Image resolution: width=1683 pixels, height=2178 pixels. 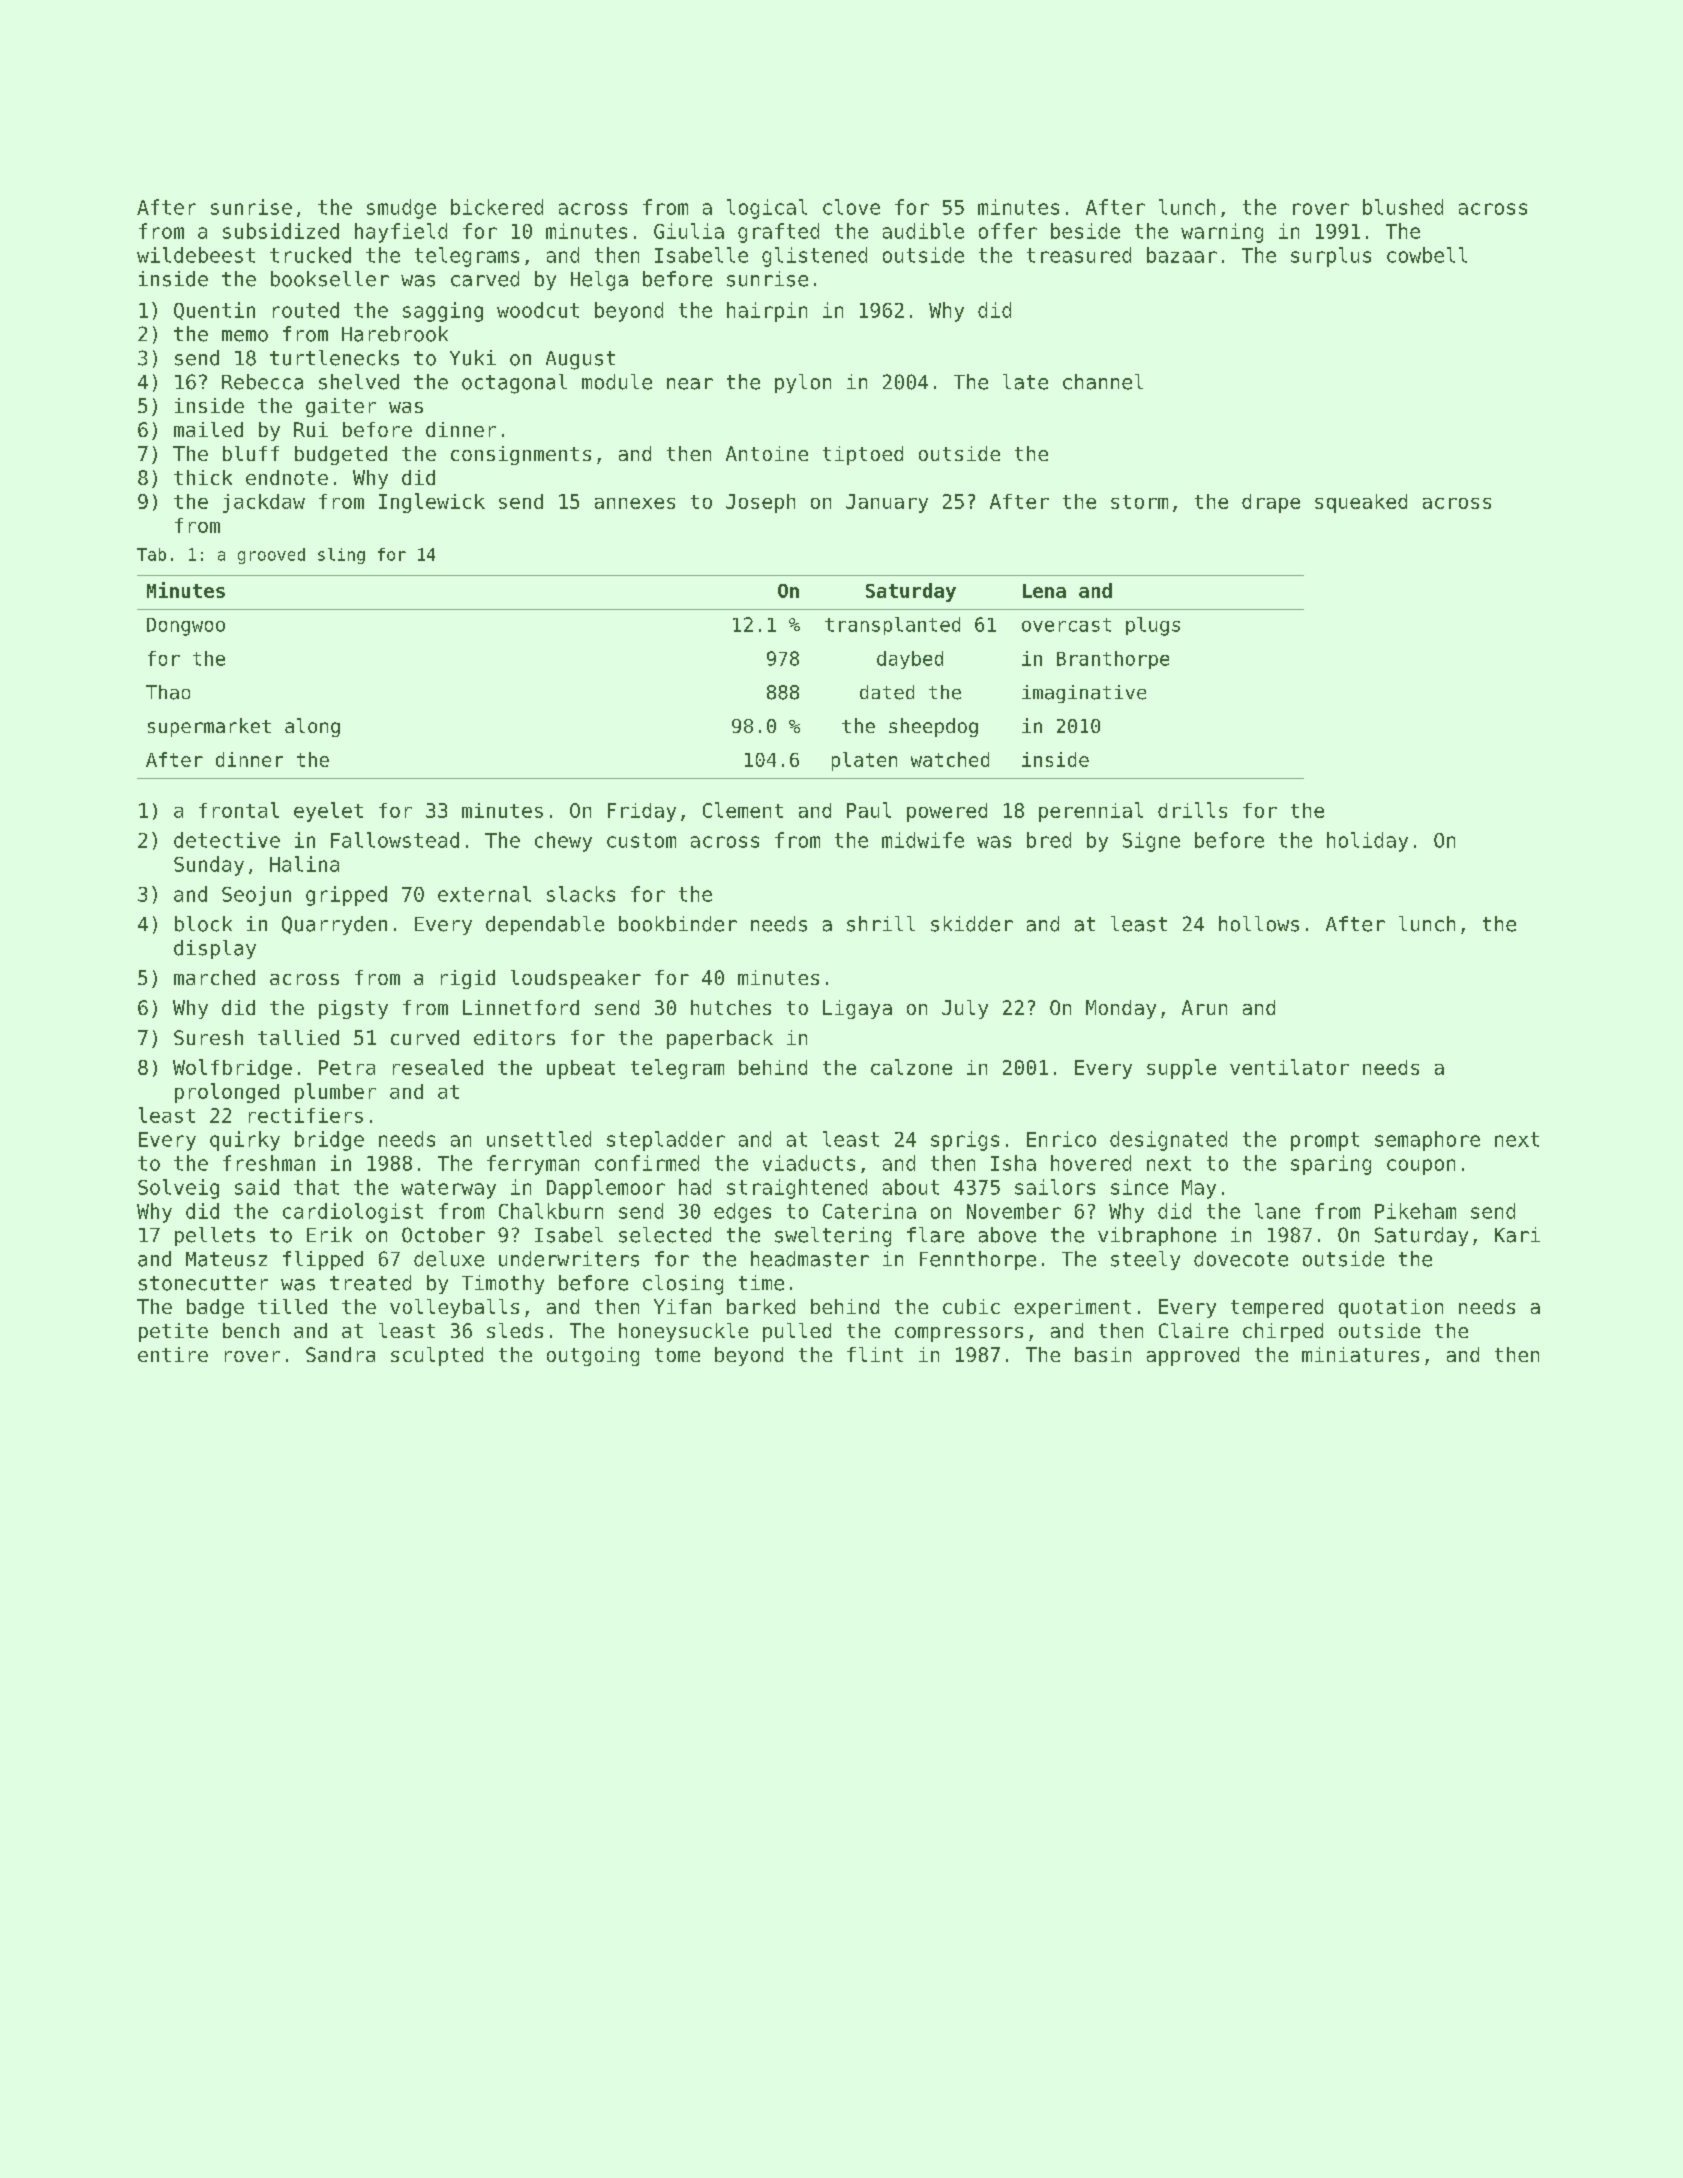 I want to click on ventilator, so click(x=1289, y=1067).
